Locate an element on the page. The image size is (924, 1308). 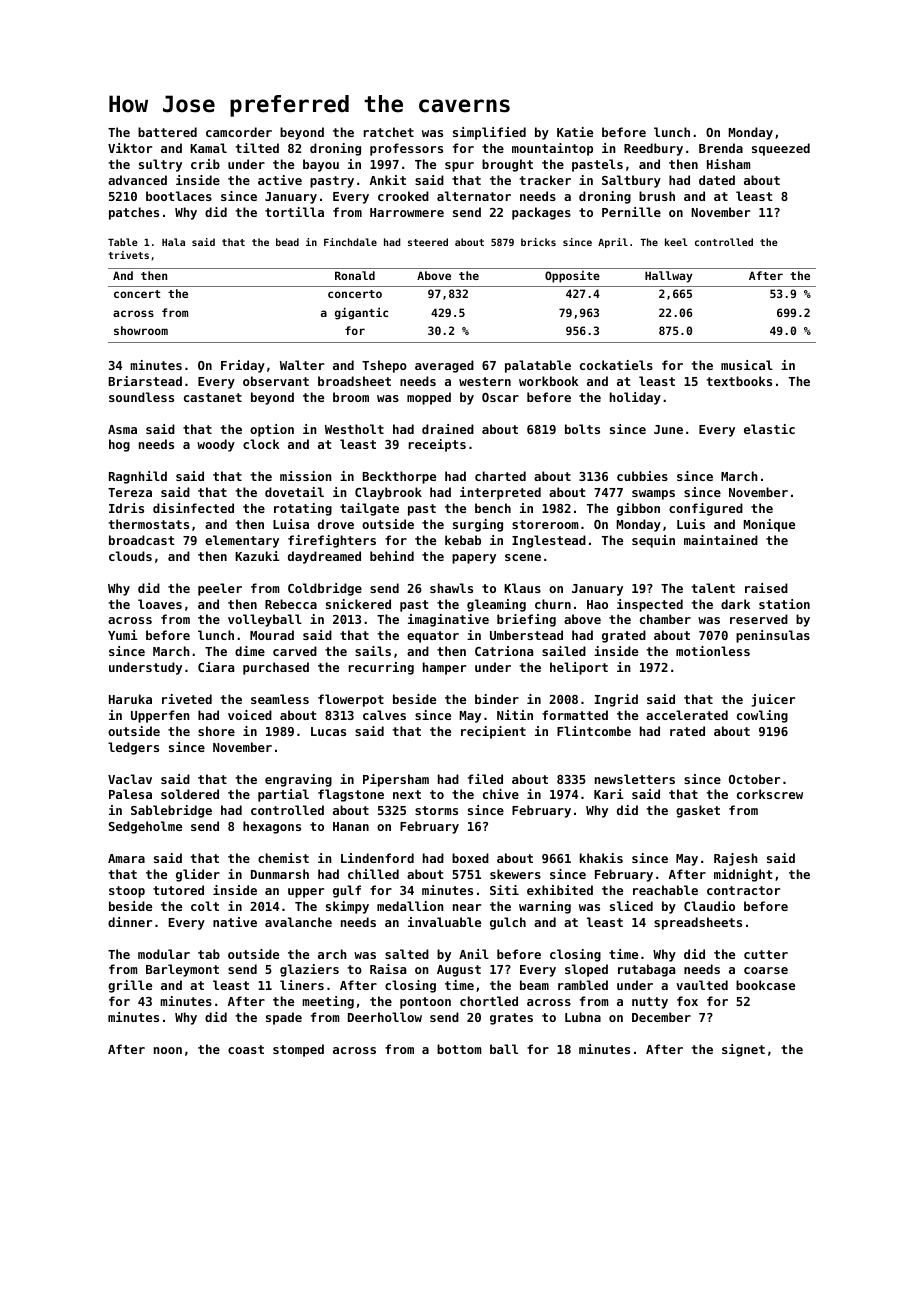
Briarstead is located at coordinates (145, 381).
